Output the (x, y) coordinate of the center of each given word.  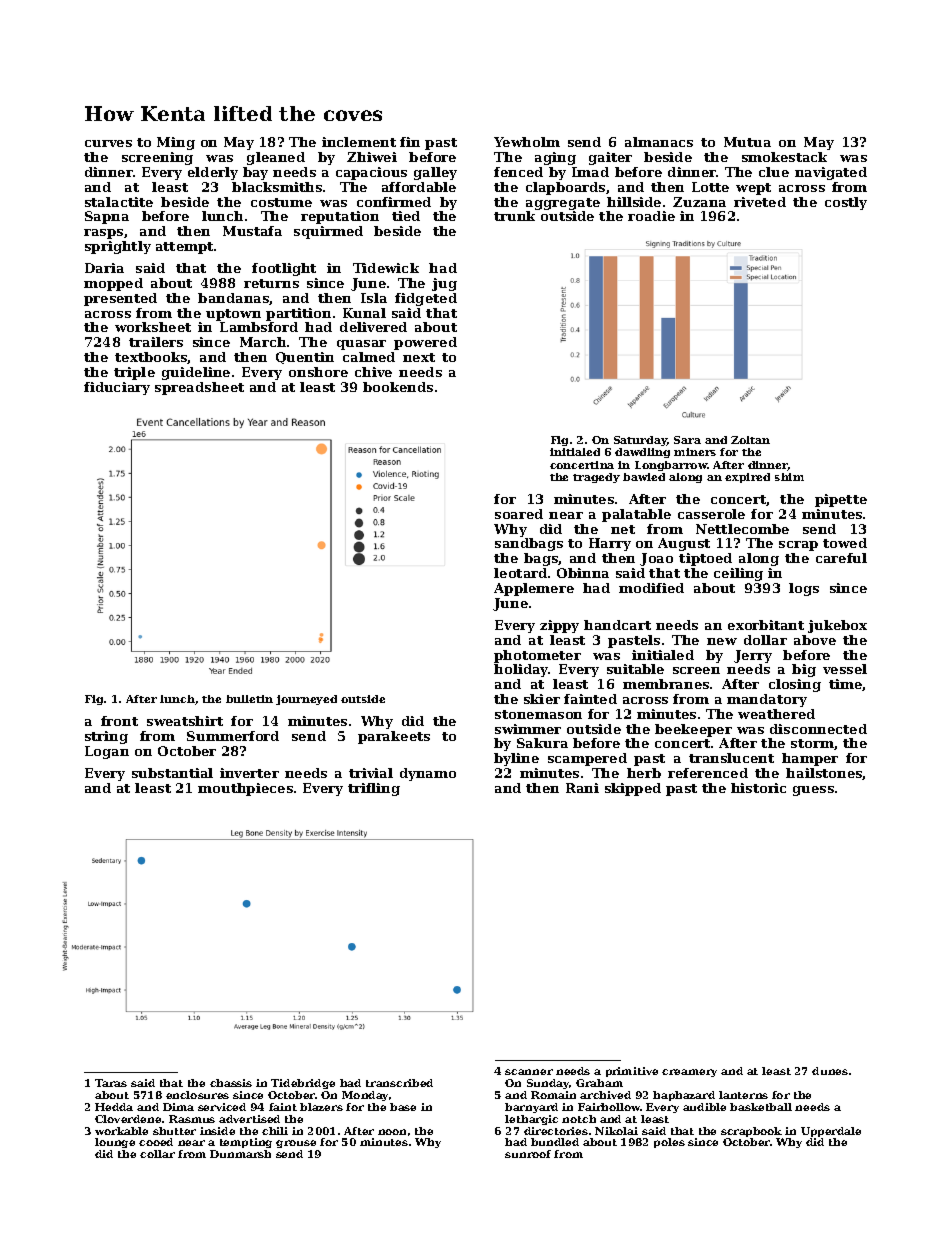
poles (669, 1143)
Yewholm (527, 142)
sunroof (528, 1154)
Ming (176, 143)
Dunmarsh (240, 1154)
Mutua (747, 142)
